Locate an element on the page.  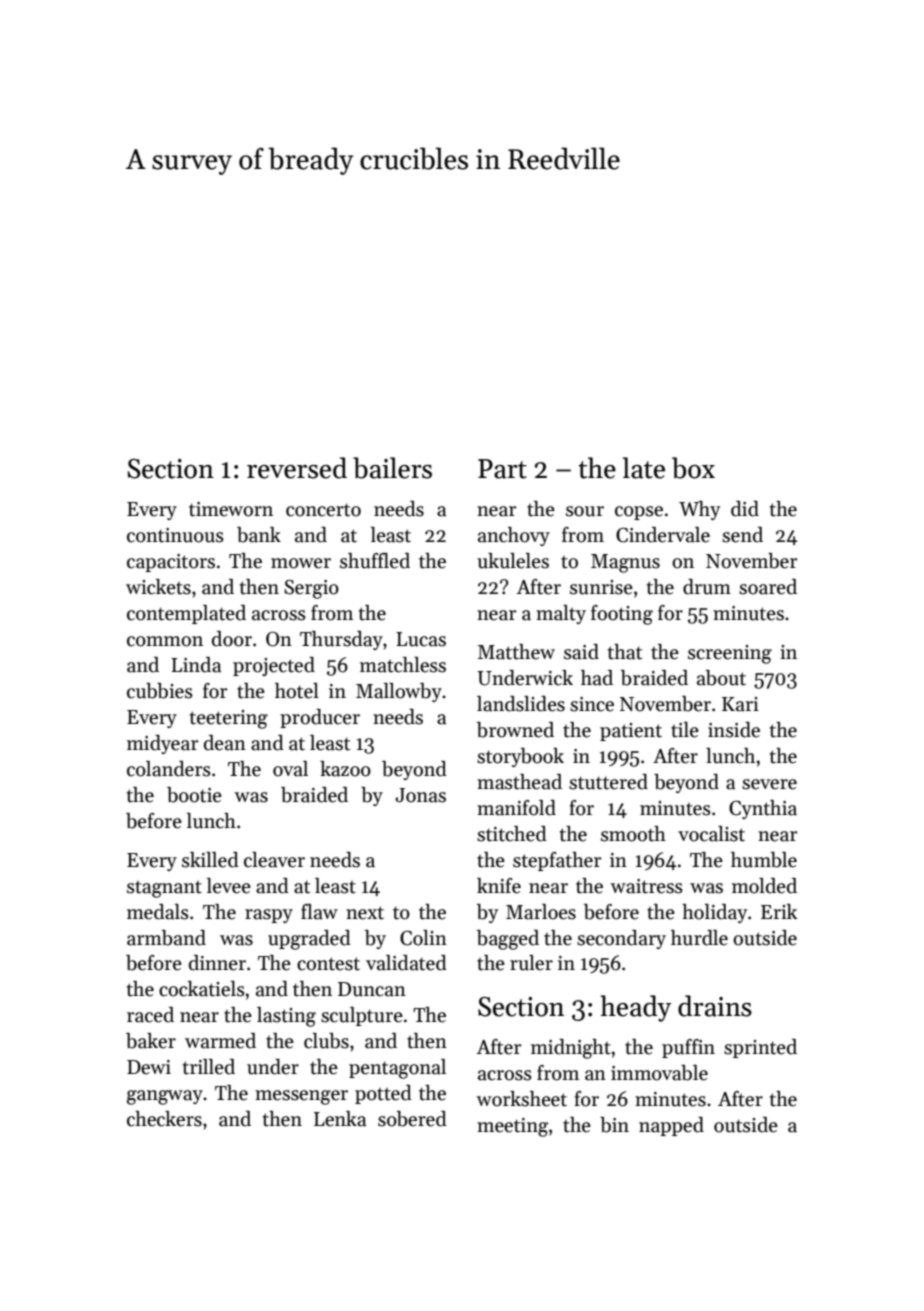
tile is located at coordinates (685, 730).
